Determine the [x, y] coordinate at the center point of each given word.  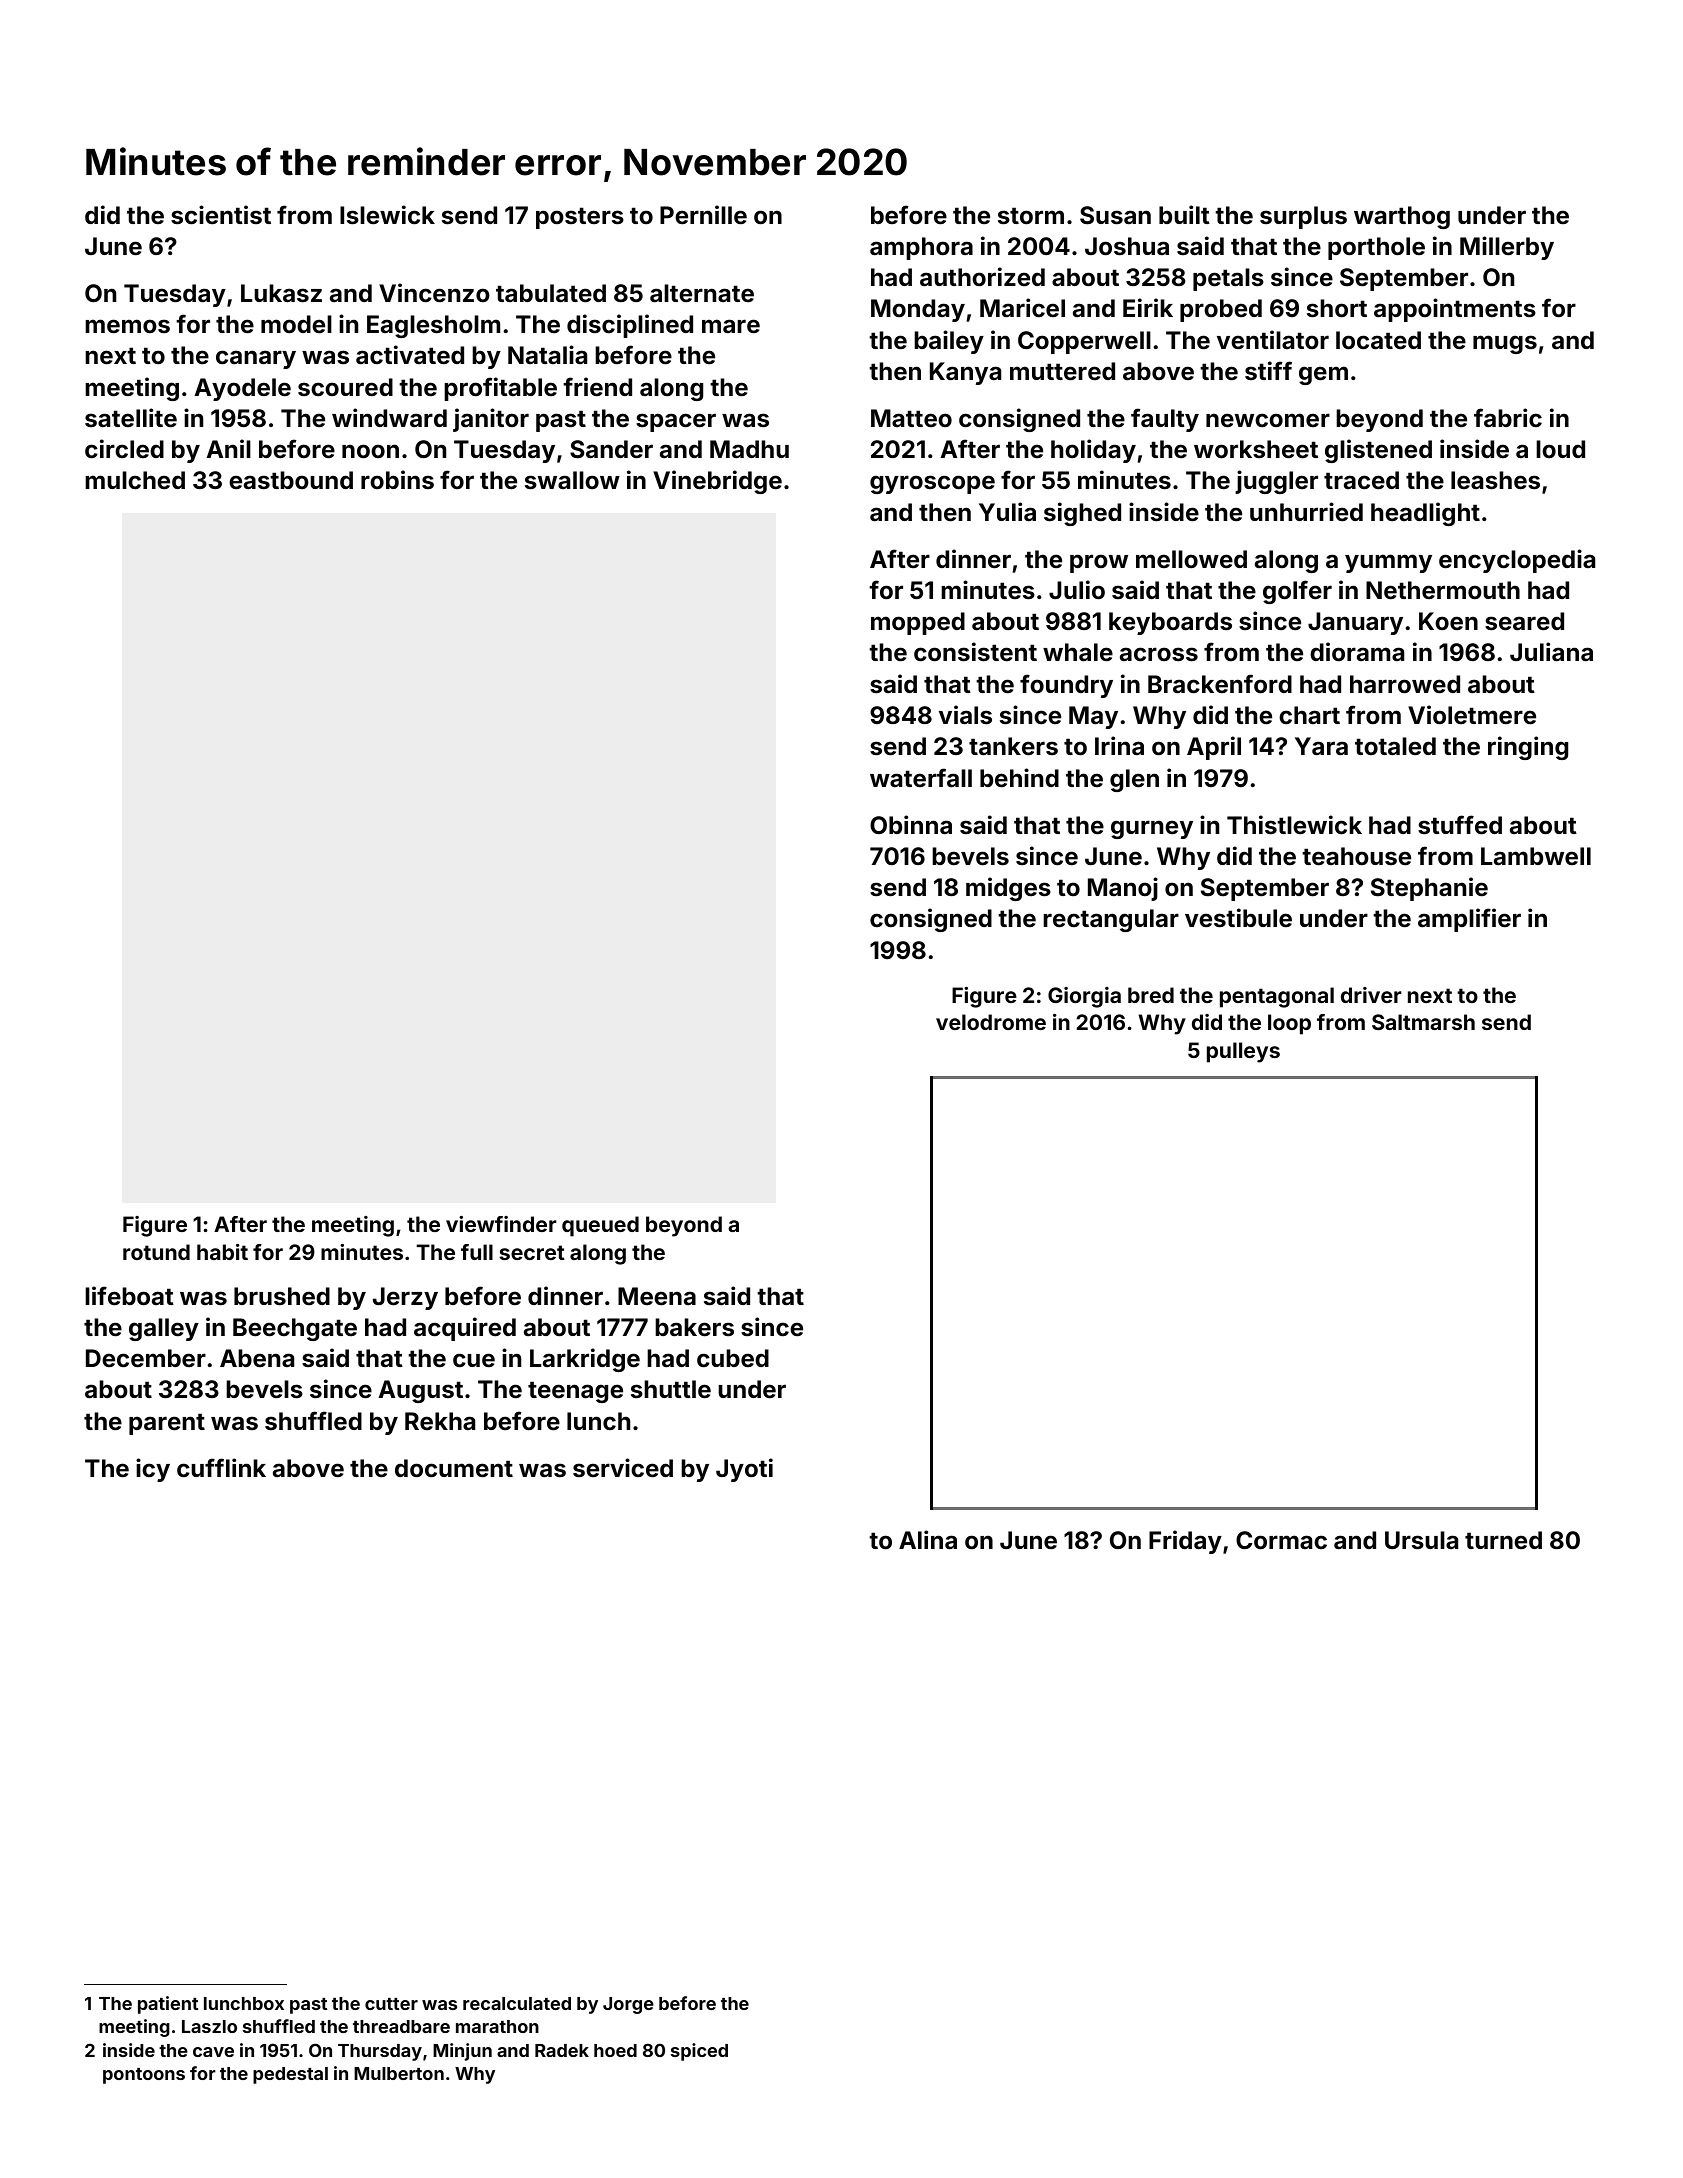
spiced [699, 2052]
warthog [1402, 217]
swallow [572, 480]
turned [1503, 1540]
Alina [928, 1540]
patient [168, 2005]
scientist [221, 215]
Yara [1321, 746]
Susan [1115, 215]
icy [153, 1470]
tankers [1013, 746]
